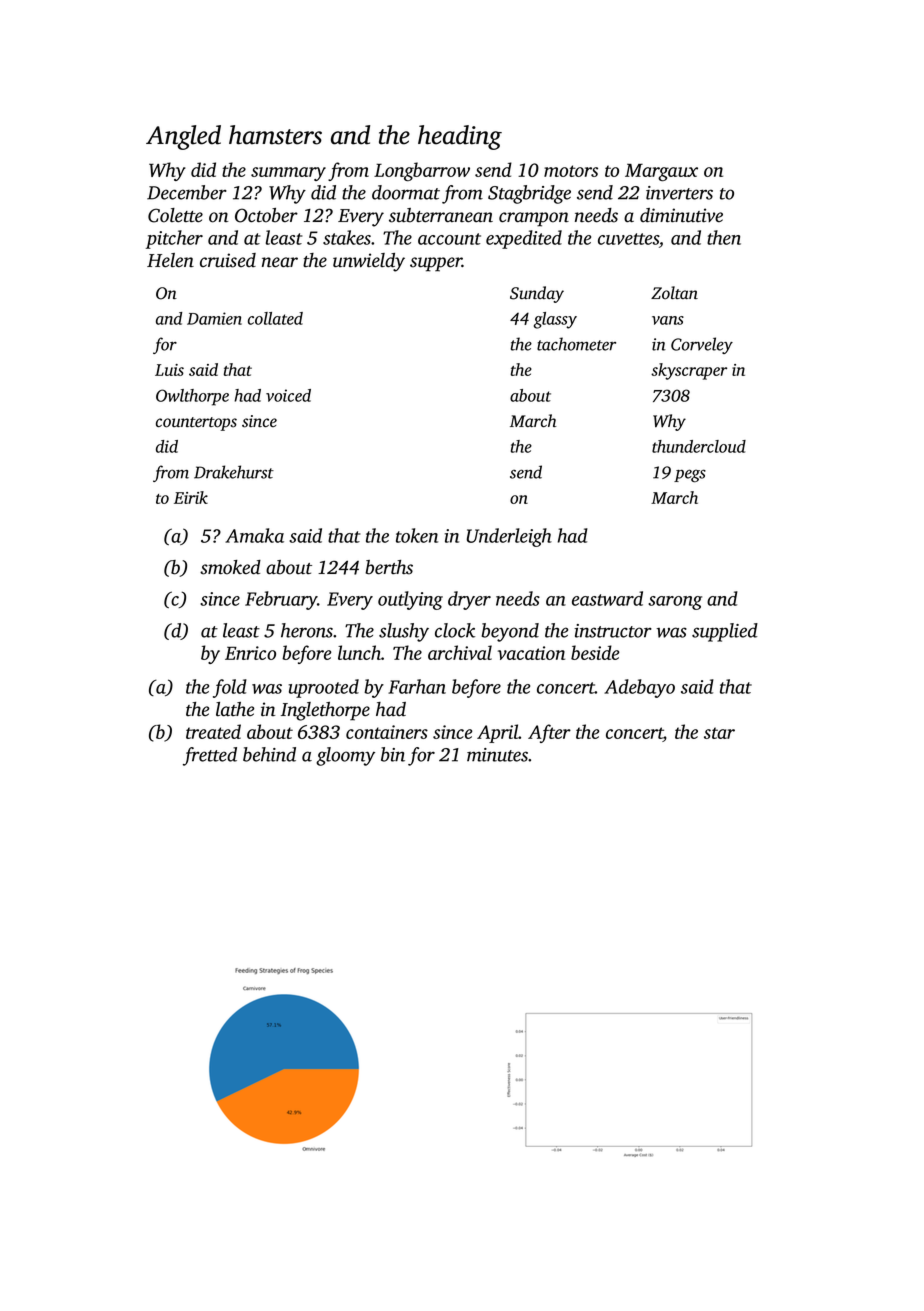 This screenshot has height=1311, width=924. Describe the element at coordinates (555, 320) in the screenshot. I see `glassy` at that location.
